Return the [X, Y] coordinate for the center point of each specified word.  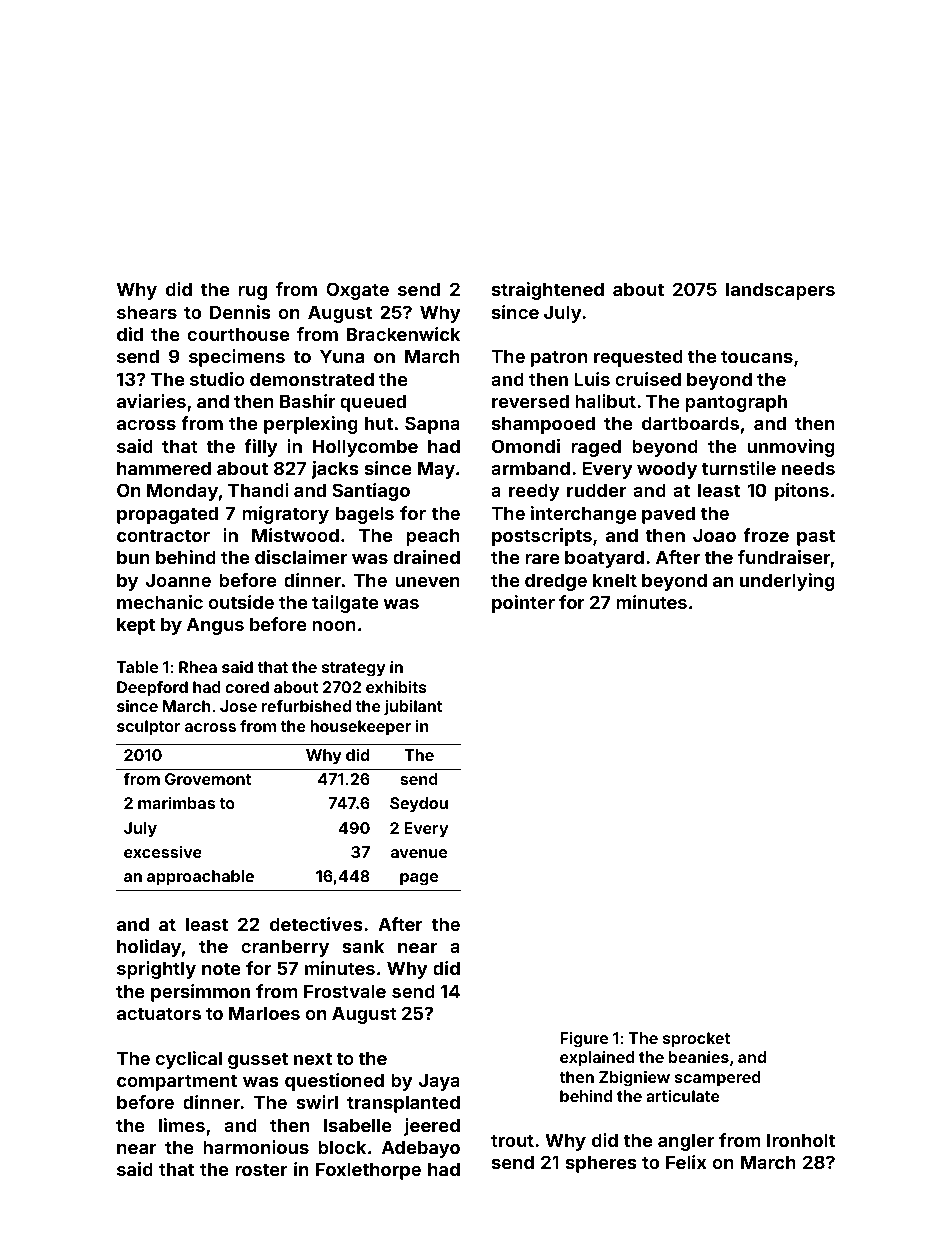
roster [261, 1169]
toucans [757, 356]
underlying [787, 582]
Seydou [419, 805]
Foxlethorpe [368, 1171]
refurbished [306, 706]
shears [147, 312]
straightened [548, 291]
